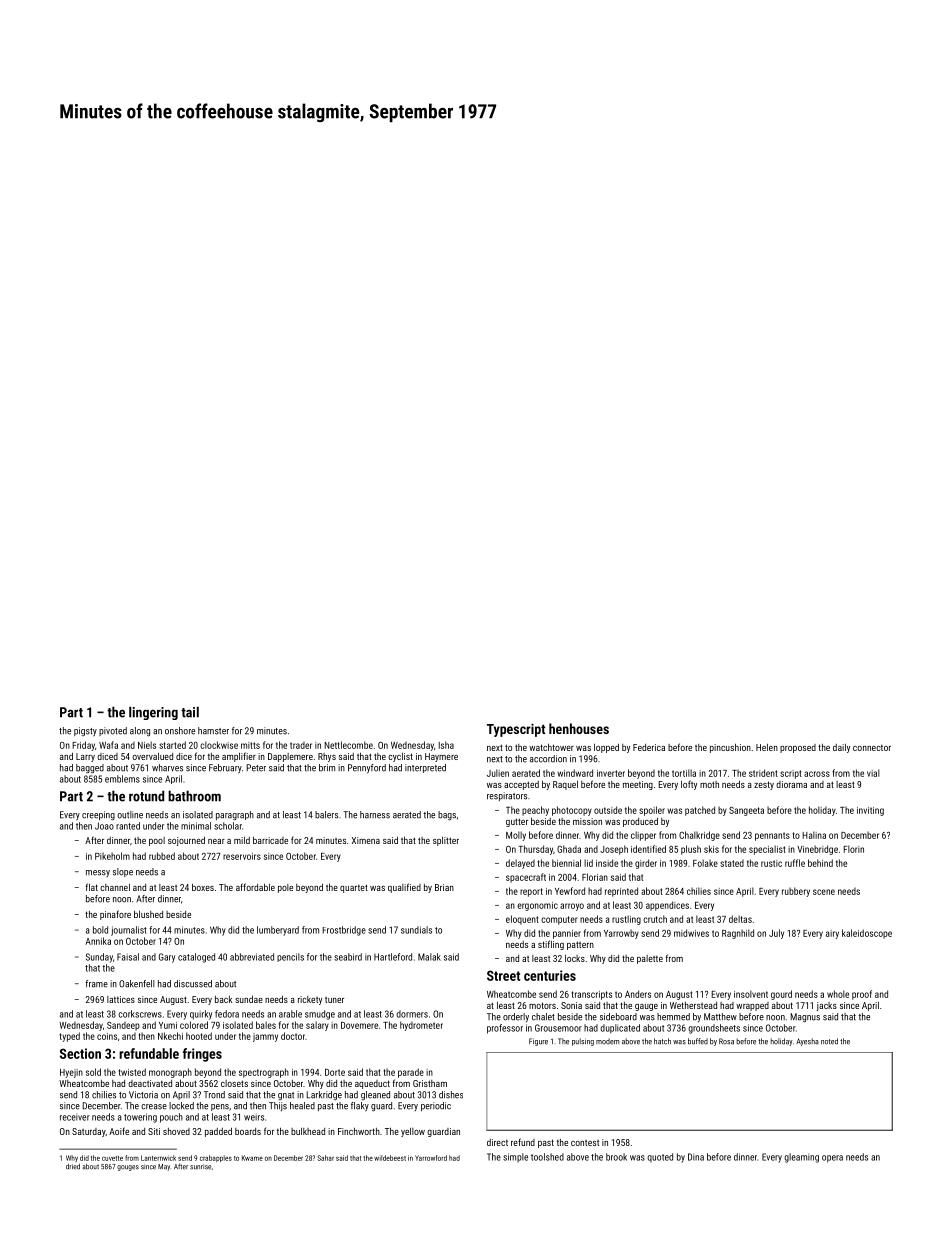 This screenshot has width=952, height=1233. I want to click on Pikeholm, so click(112, 856).
